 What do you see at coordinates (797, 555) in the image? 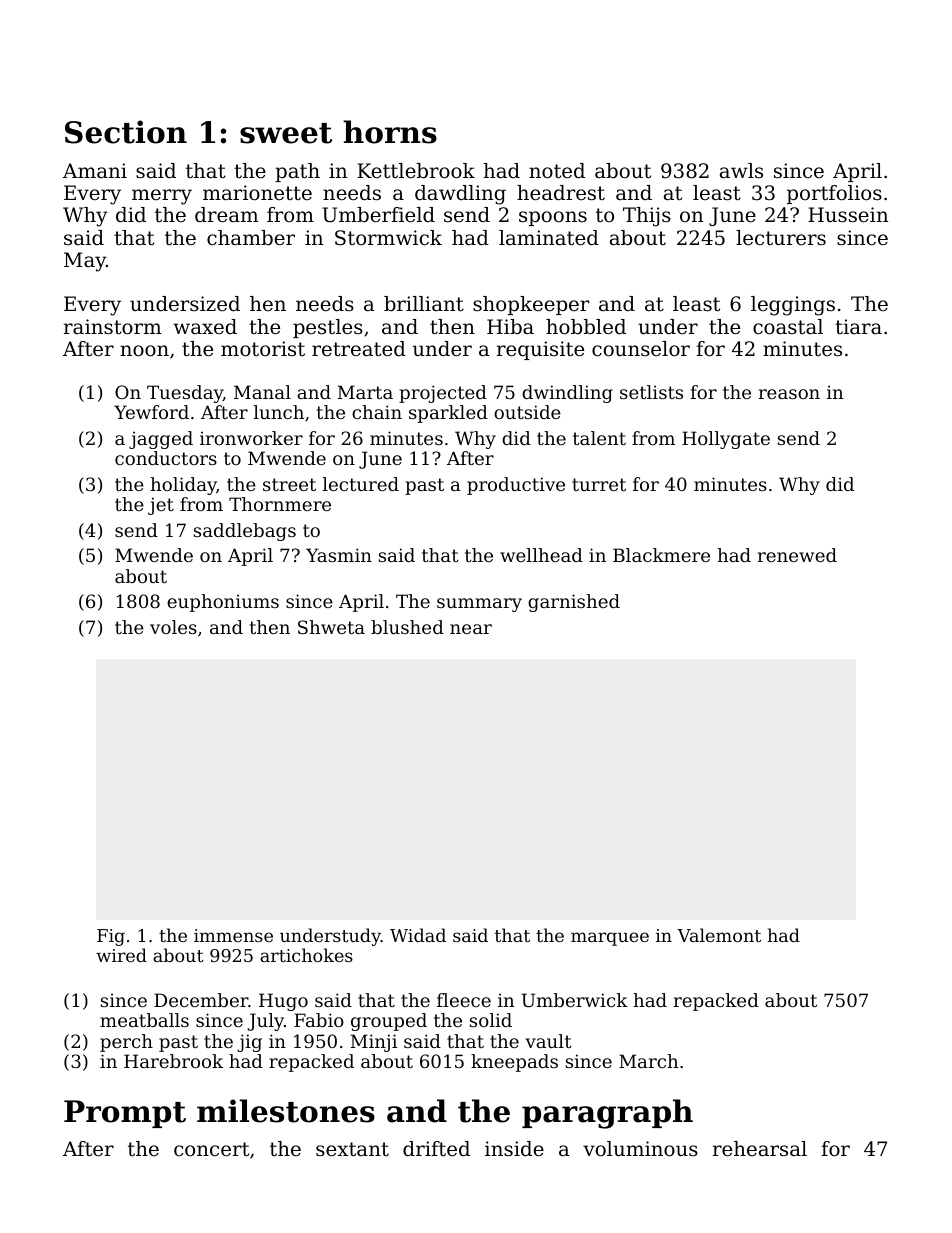
I see `renewed` at bounding box center [797, 555].
